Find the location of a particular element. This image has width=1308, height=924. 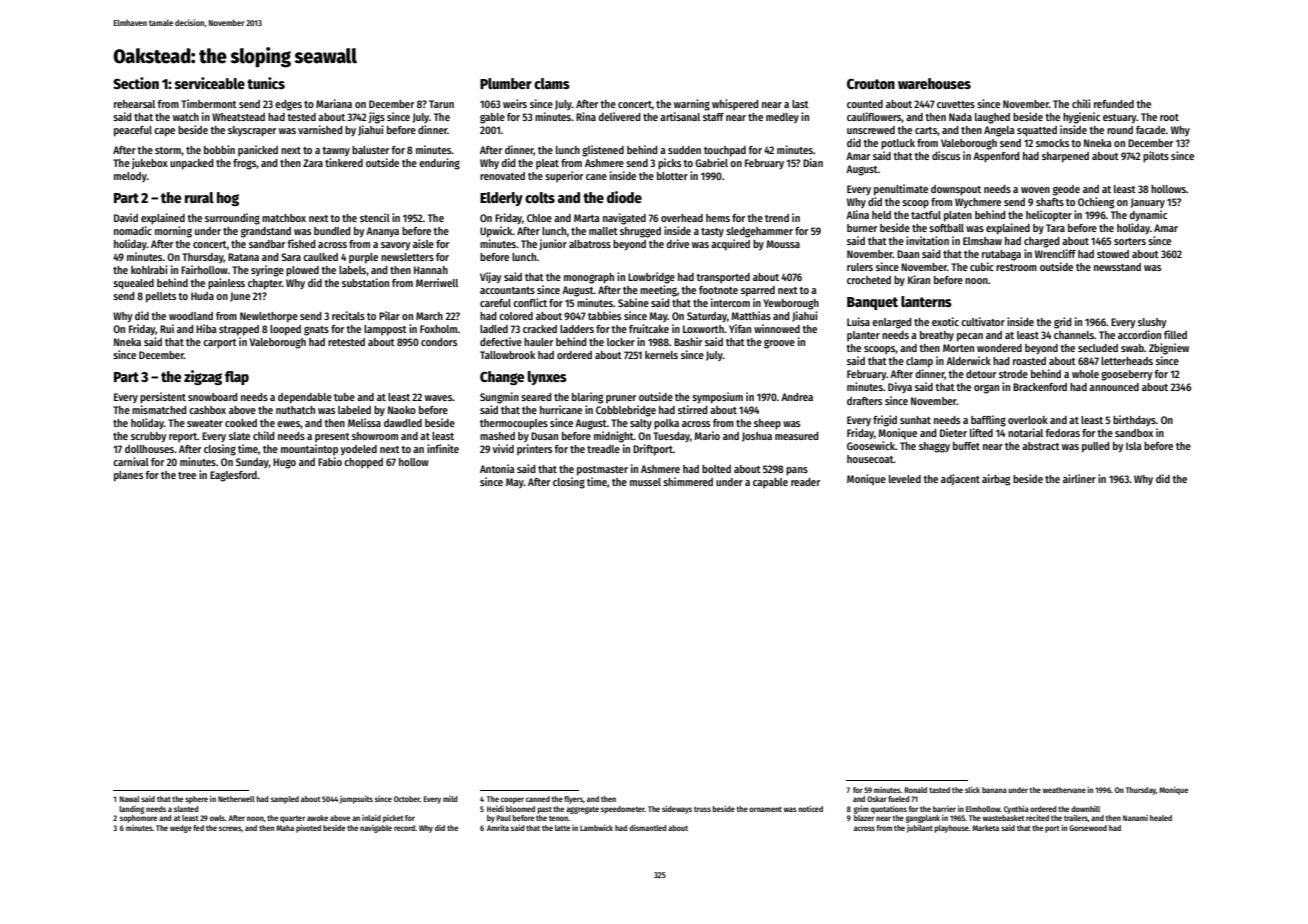

diode is located at coordinates (624, 197).
